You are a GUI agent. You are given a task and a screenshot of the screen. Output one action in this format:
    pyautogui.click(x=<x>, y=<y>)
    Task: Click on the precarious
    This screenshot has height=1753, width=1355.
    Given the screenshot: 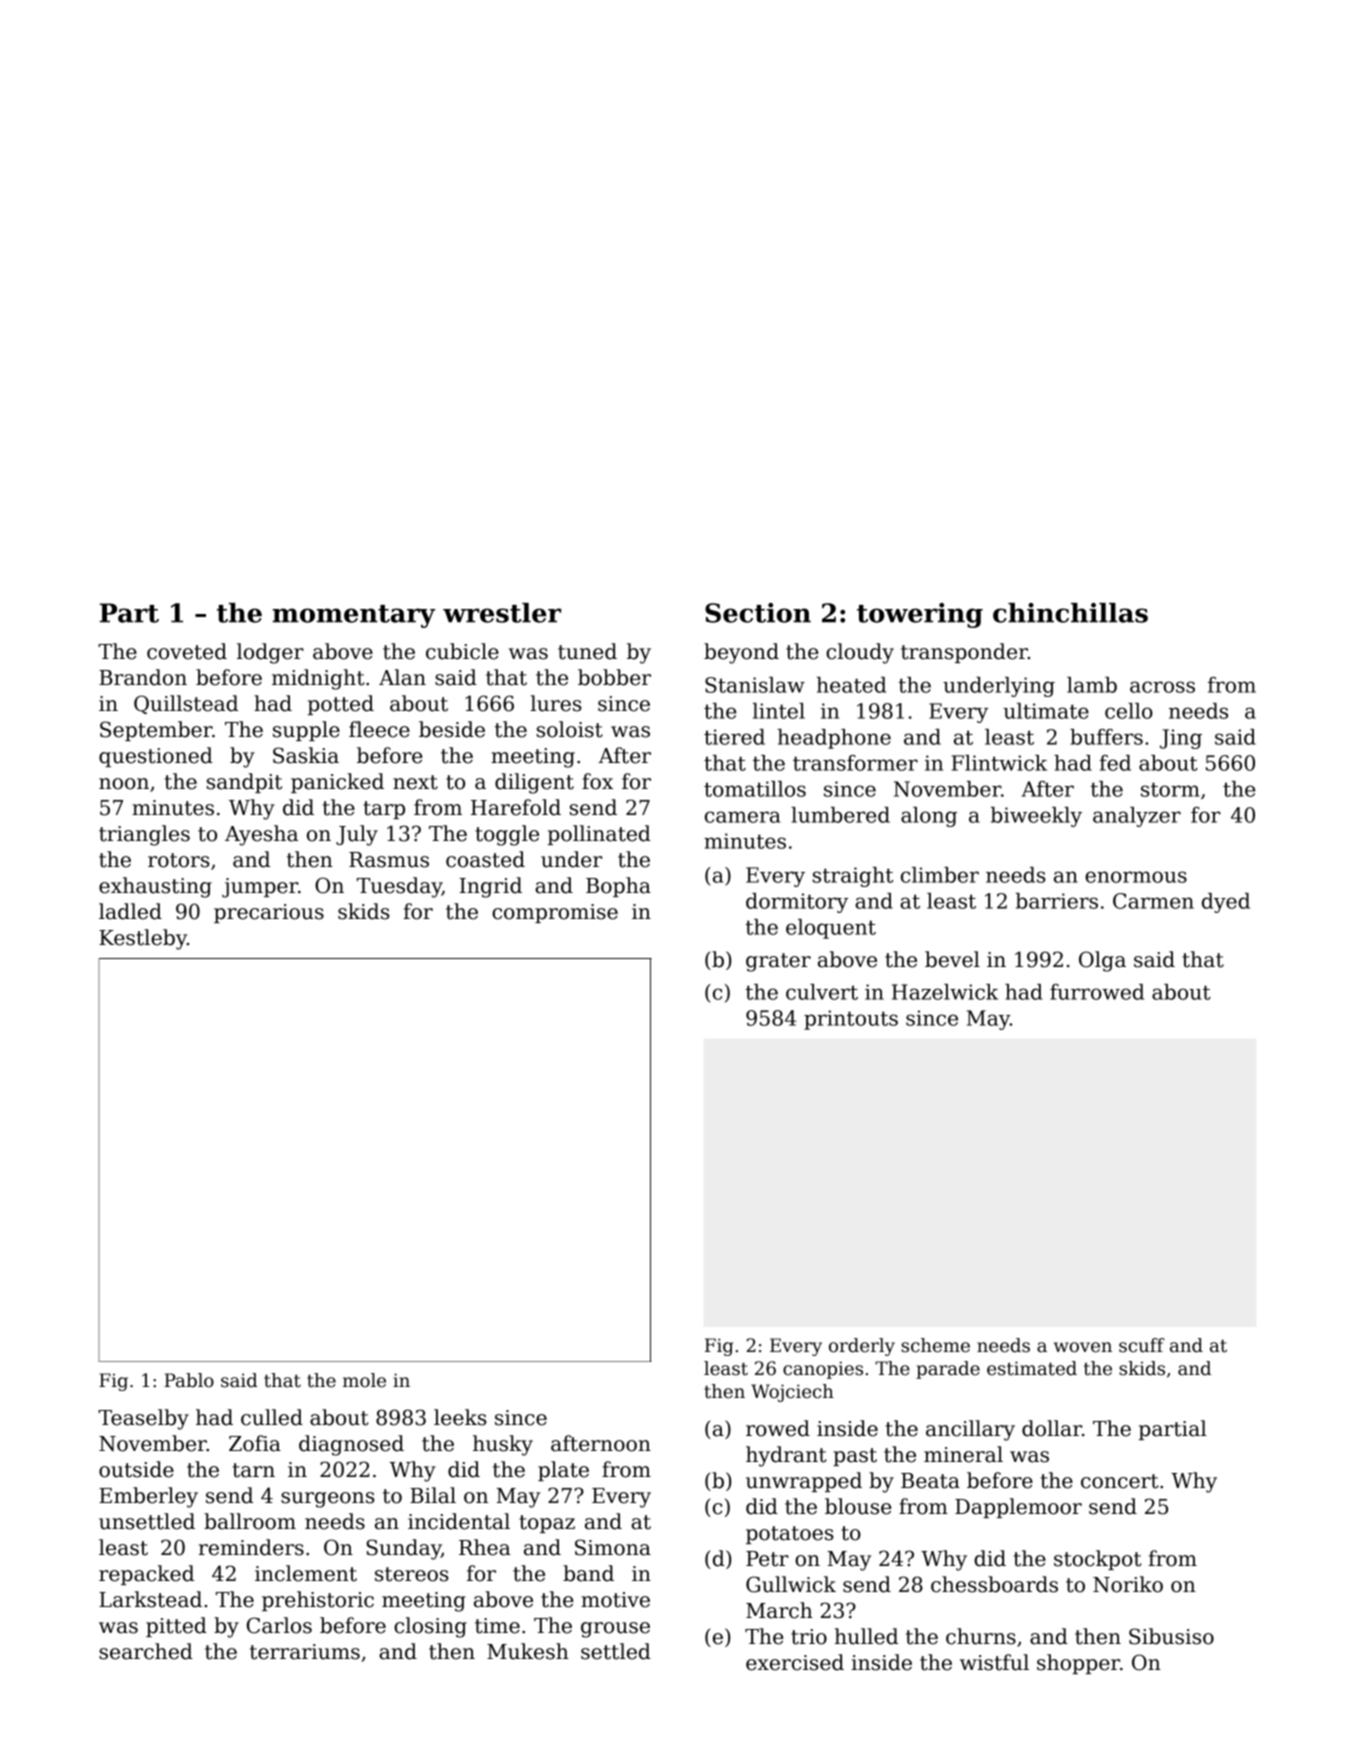 What is the action you would take?
    pyautogui.click(x=269, y=913)
